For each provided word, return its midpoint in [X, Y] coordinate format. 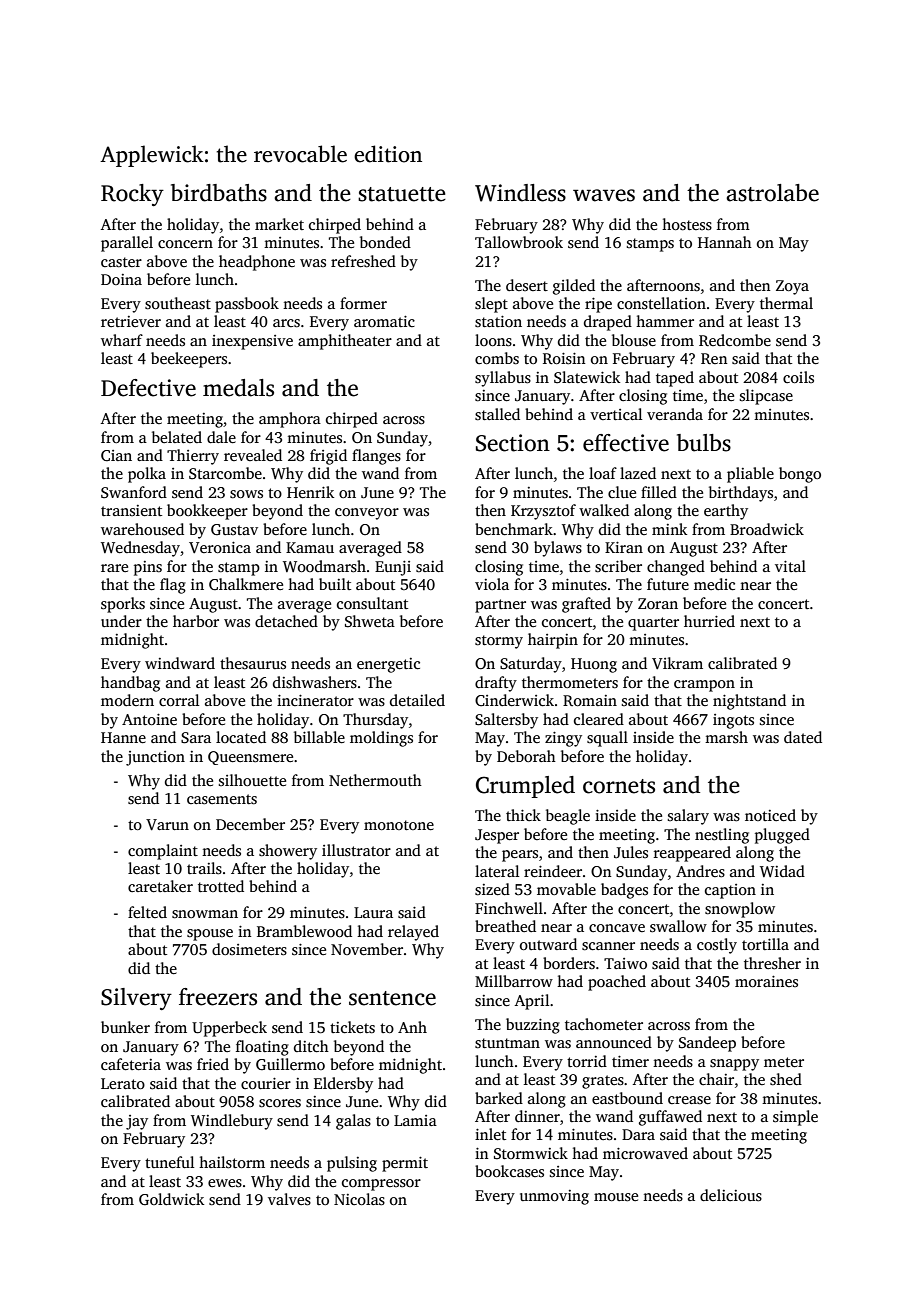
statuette [402, 194]
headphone [257, 263]
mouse [616, 1197]
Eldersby [343, 1085]
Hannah [725, 242]
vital [790, 566]
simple [795, 1118]
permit [405, 1164]
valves [289, 1199]
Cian [116, 455]
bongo [800, 475]
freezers [218, 997]
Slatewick [587, 377]
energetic [388, 665]
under [121, 621]
